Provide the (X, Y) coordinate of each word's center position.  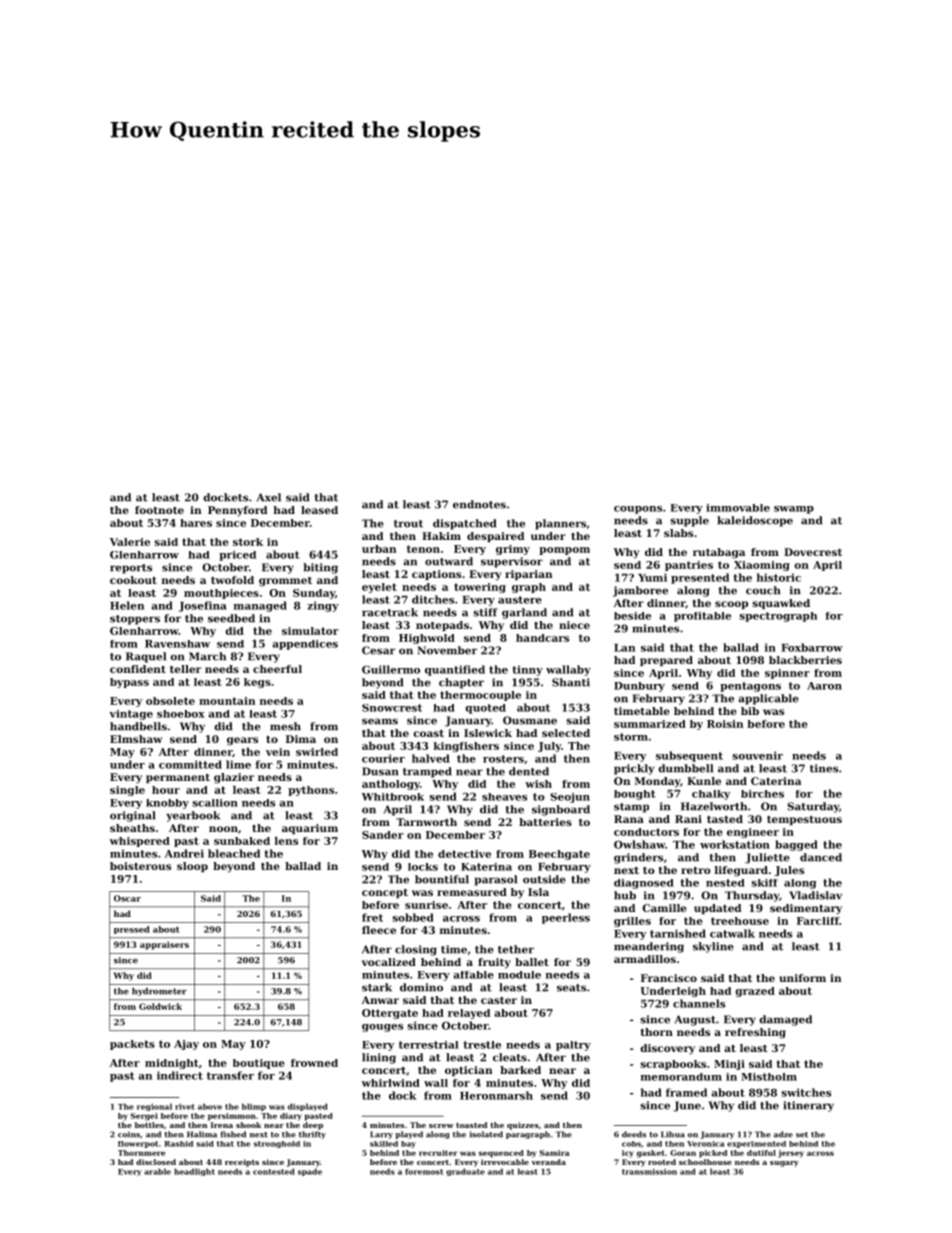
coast (428, 733)
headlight (194, 1172)
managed (260, 606)
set (802, 1135)
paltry (573, 1046)
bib (750, 711)
